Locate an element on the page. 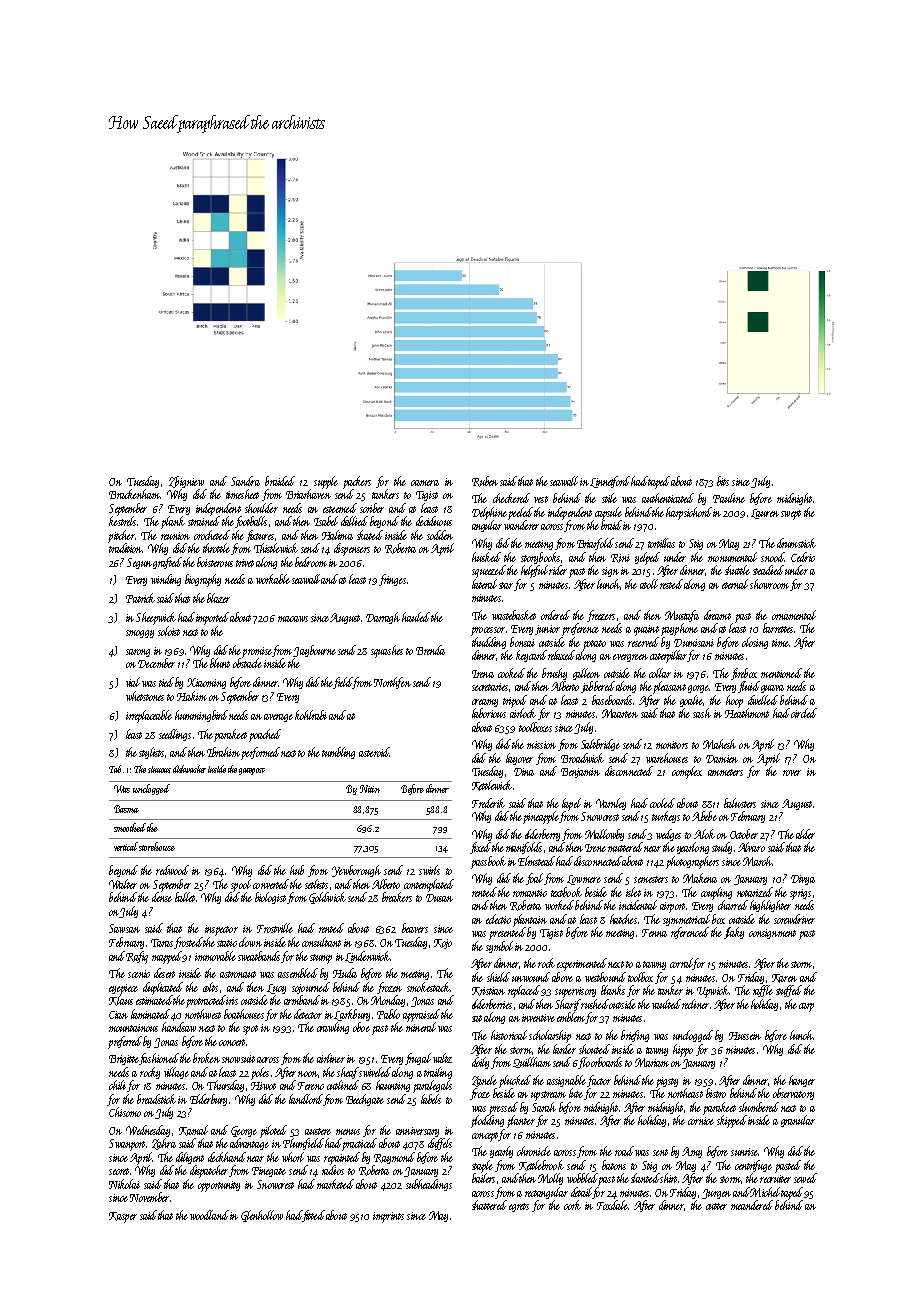  floorboards is located at coordinates (600, 1063).
